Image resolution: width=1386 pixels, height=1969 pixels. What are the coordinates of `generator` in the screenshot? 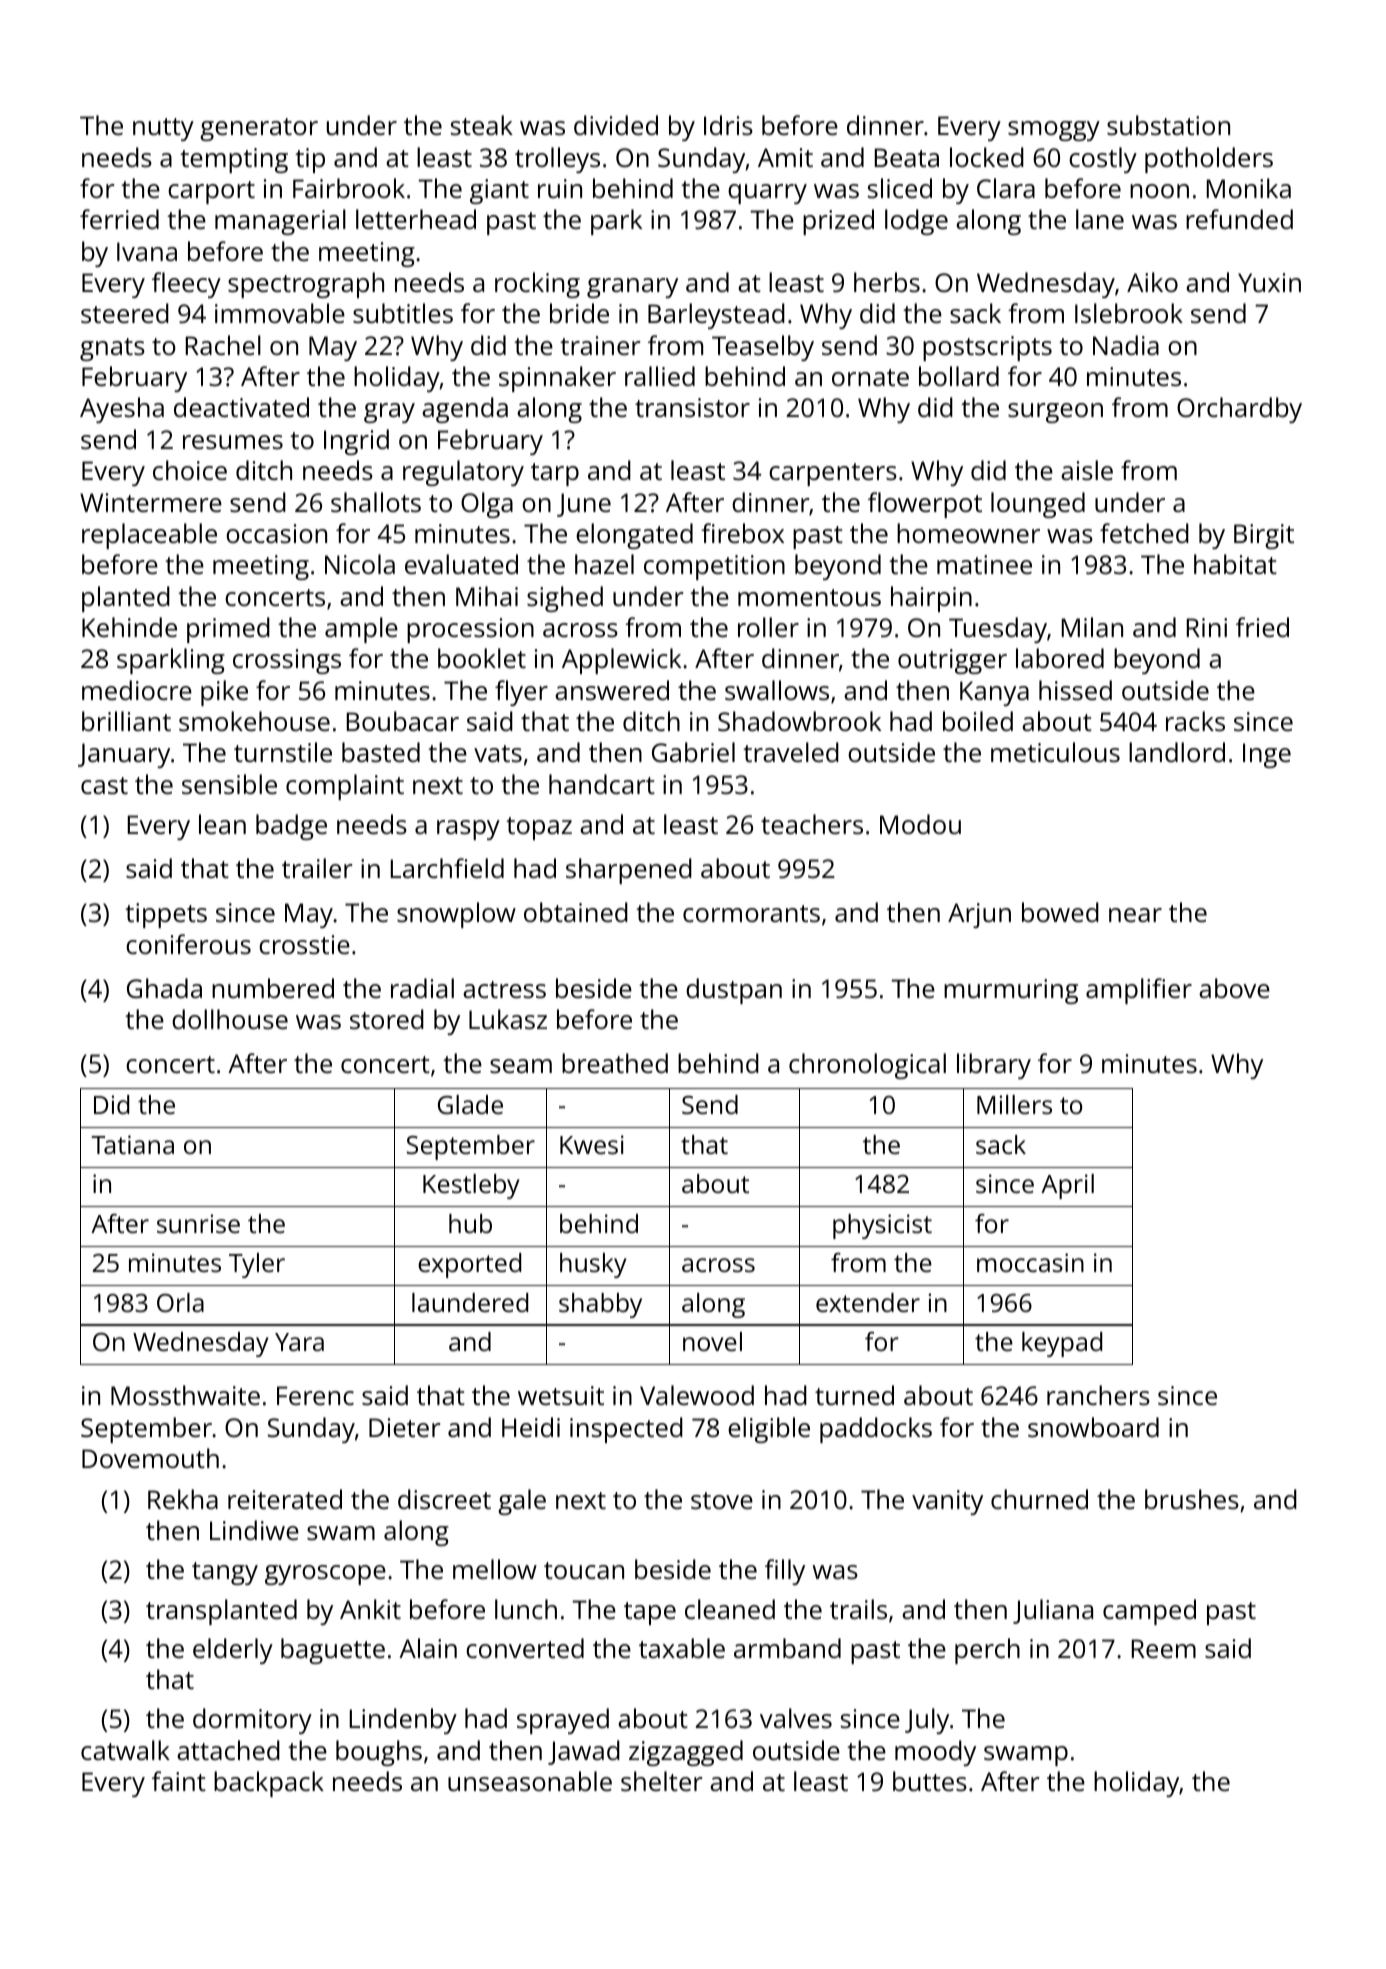 It's located at (259, 129).
